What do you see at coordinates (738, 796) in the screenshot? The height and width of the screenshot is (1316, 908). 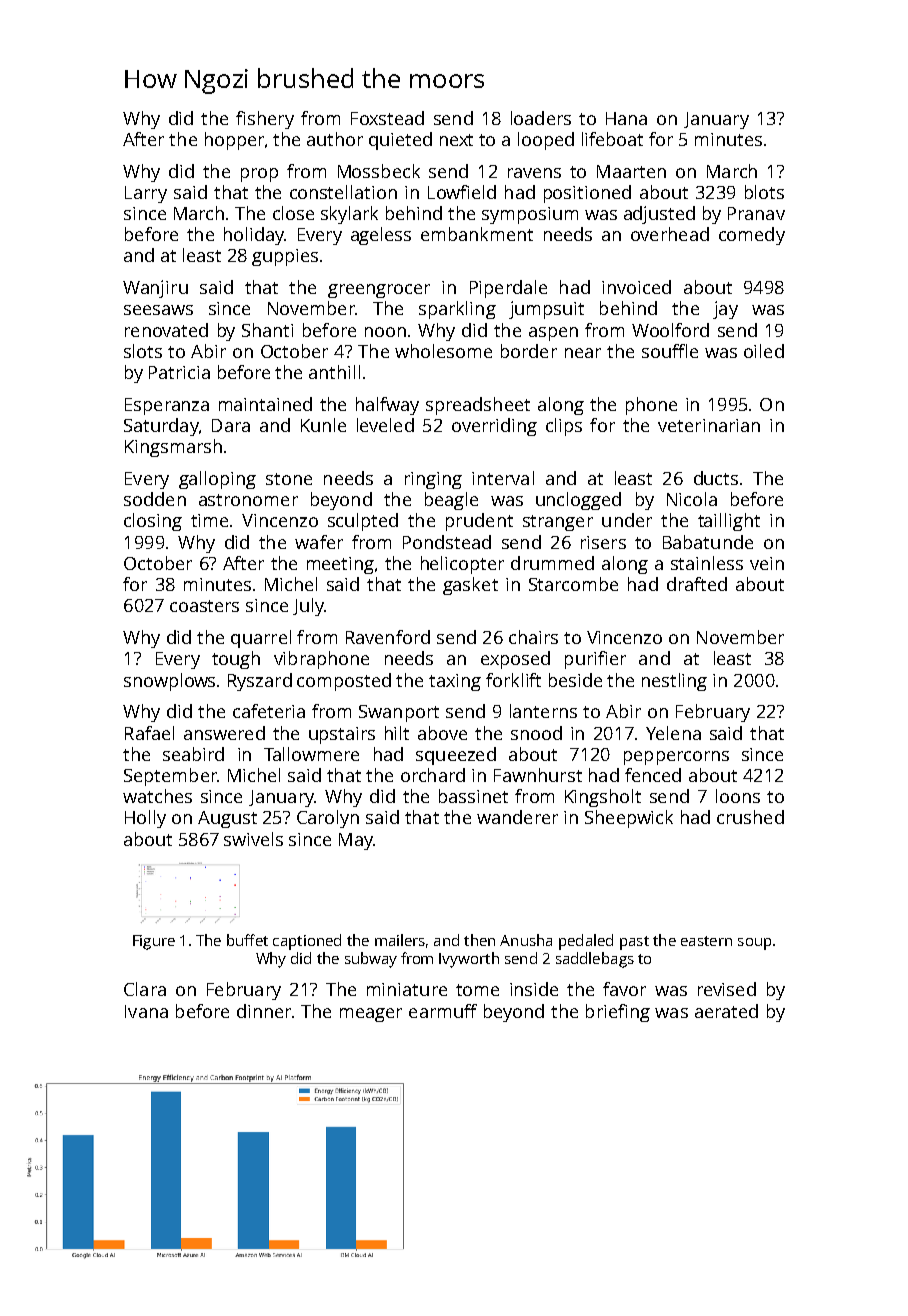 I see `loons` at bounding box center [738, 796].
